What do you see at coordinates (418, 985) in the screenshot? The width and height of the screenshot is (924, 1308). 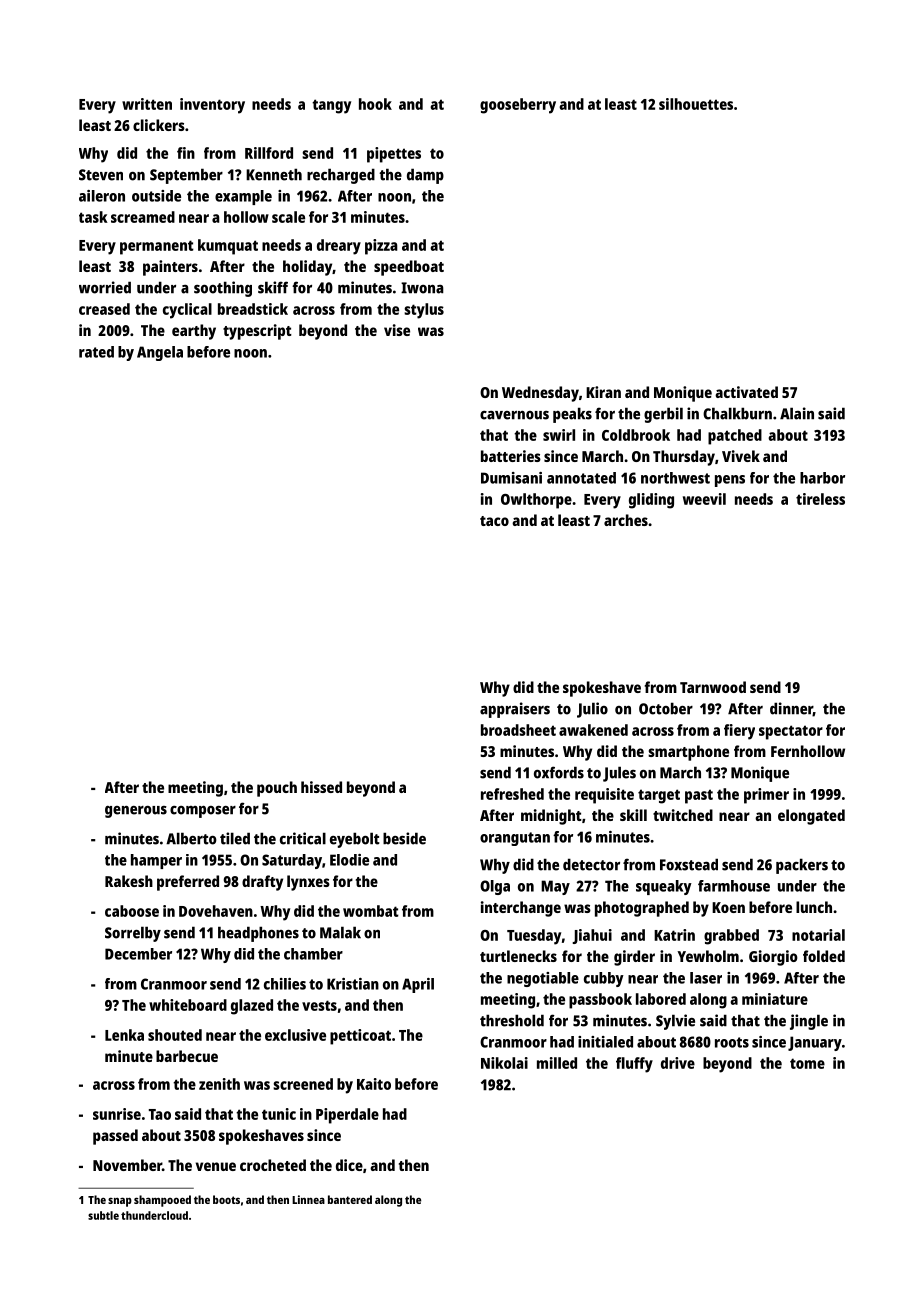 I see `April` at bounding box center [418, 985].
